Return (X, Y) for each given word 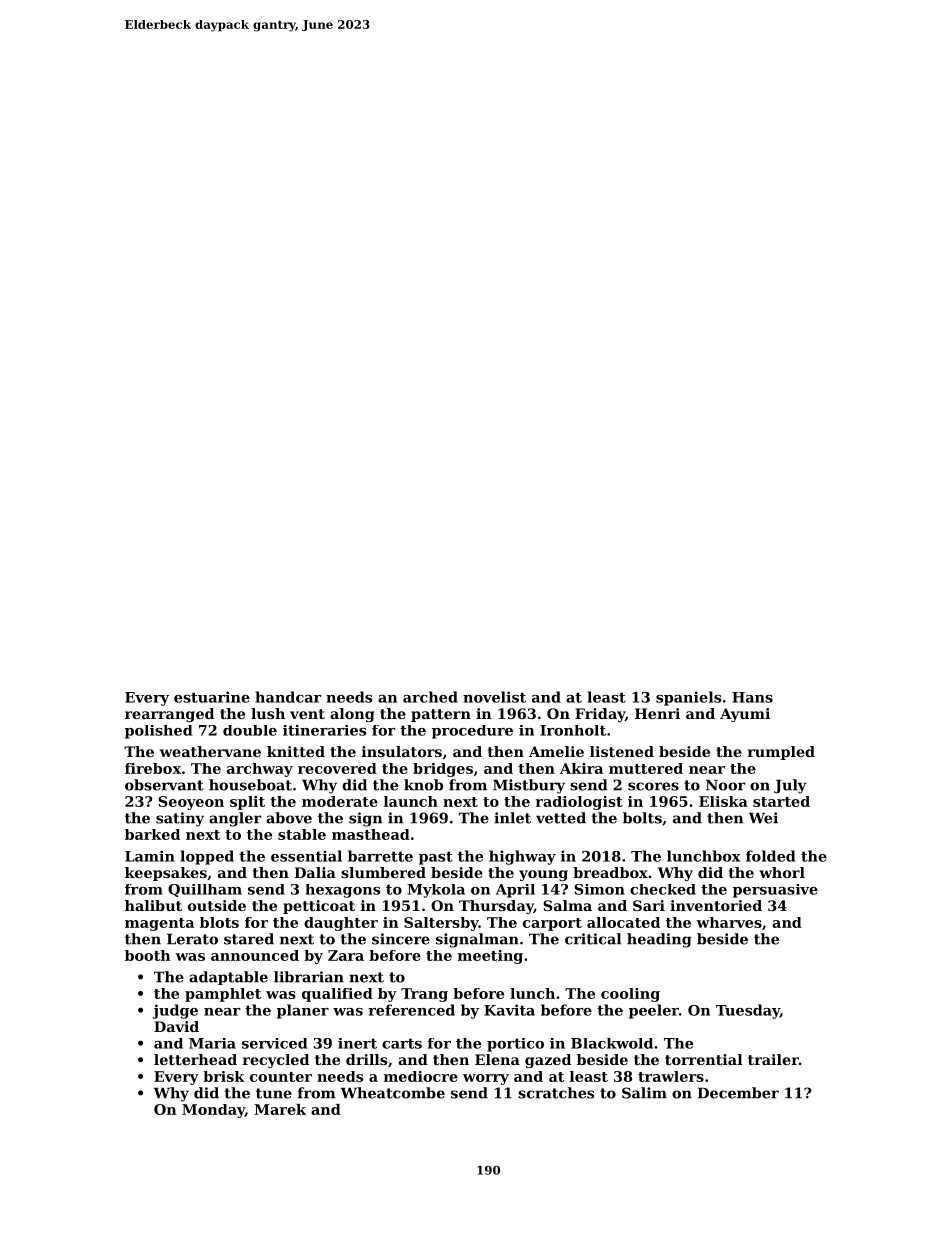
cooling (630, 995)
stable (302, 834)
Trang (424, 995)
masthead (371, 834)
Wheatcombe (393, 1093)
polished (158, 732)
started (781, 801)
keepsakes (166, 874)
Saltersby (441, 924)
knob (423, 785)
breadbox (610, 872)
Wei (763, 818)
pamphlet (223, 995)
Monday (213, 1111)
